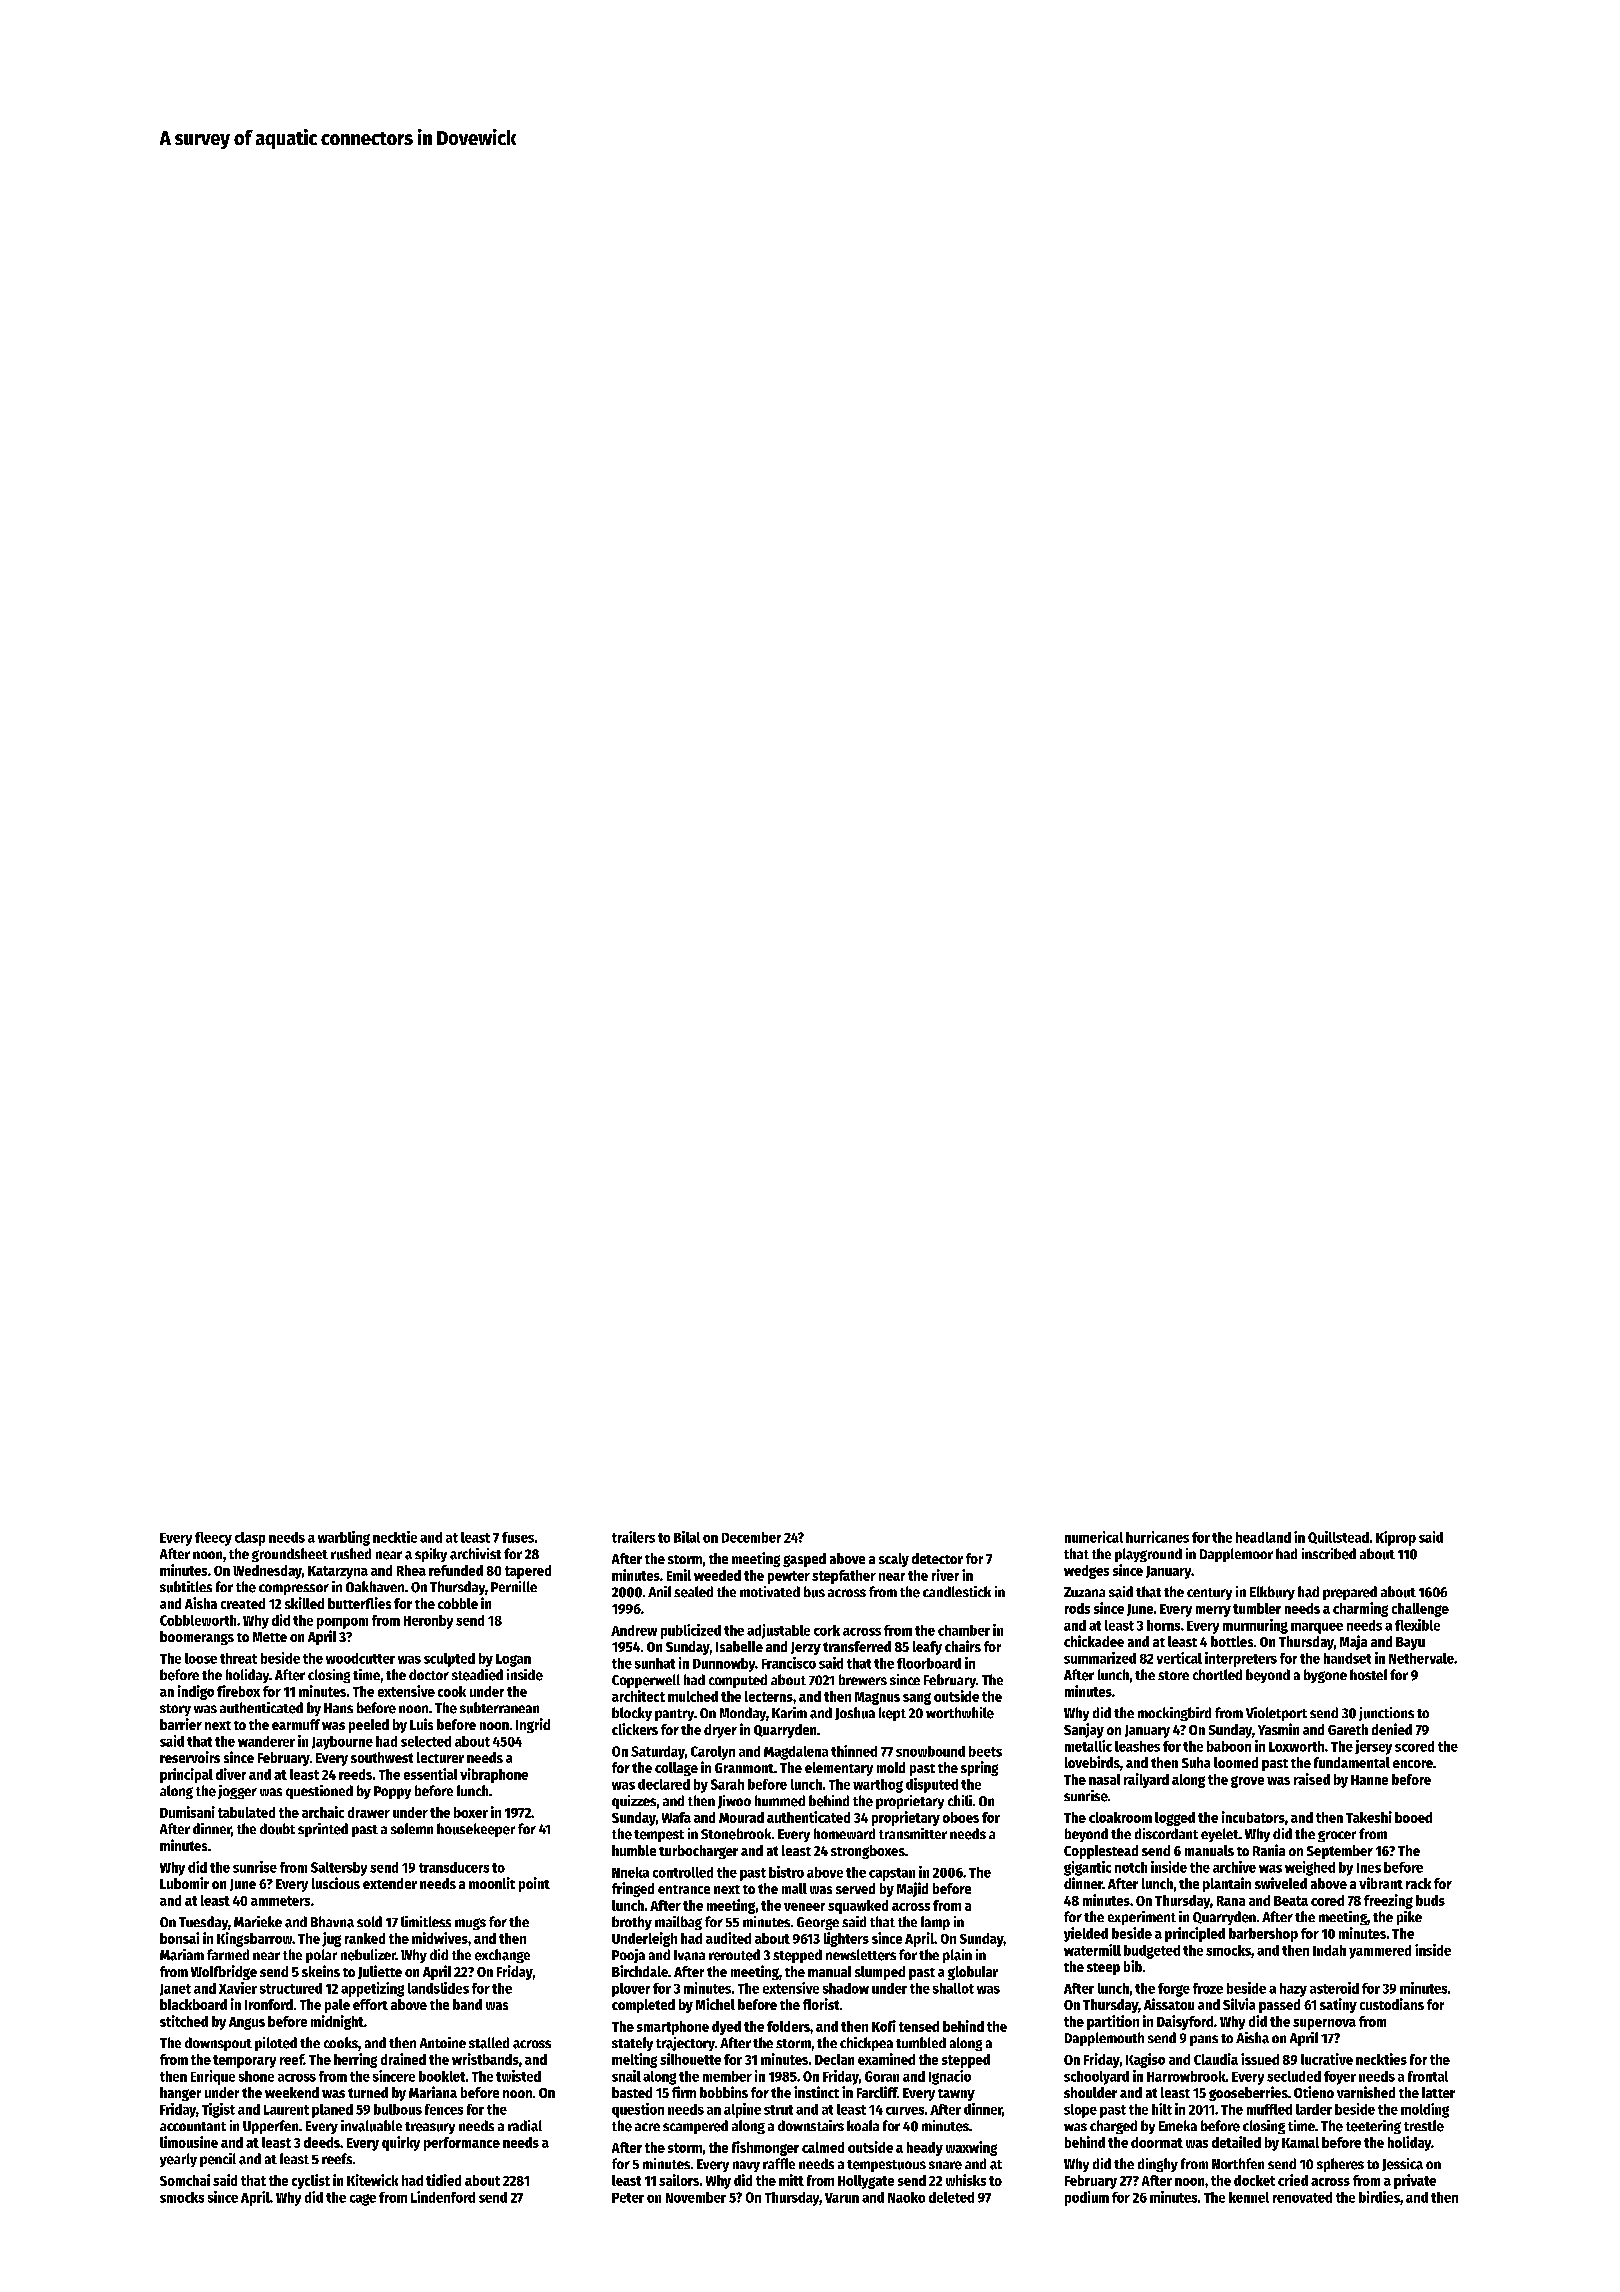 The image size is (1620, 2292). I want to click on Kofi, so click(884, 2026).
